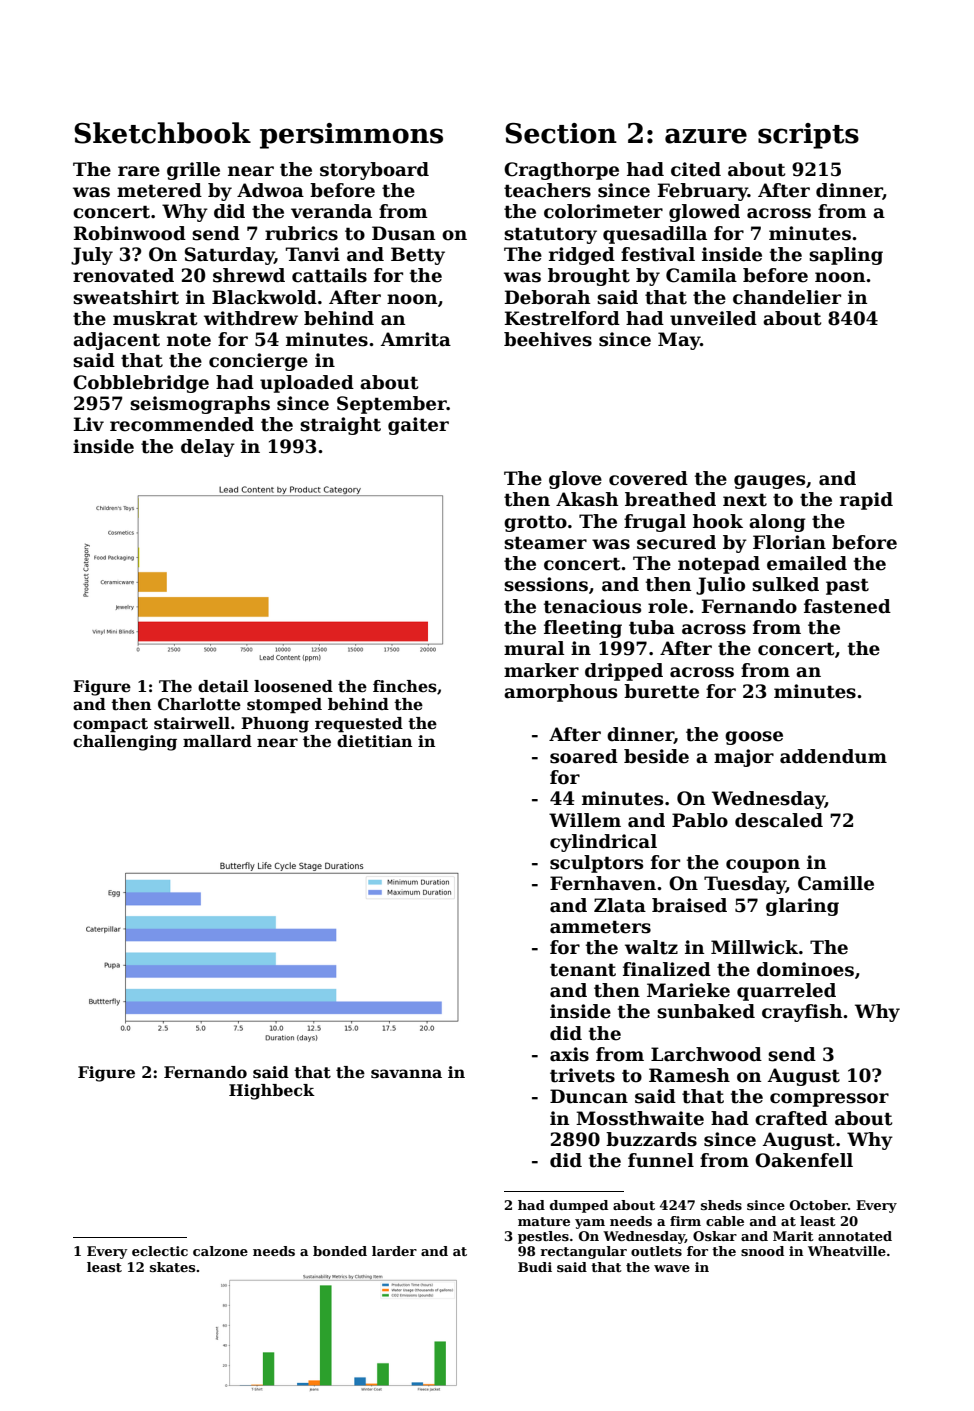 This page has width=974, height=1411. What do you see at coordinates (808, 136) in the page?
I see `scripts` at bounding box center [808, 136].
